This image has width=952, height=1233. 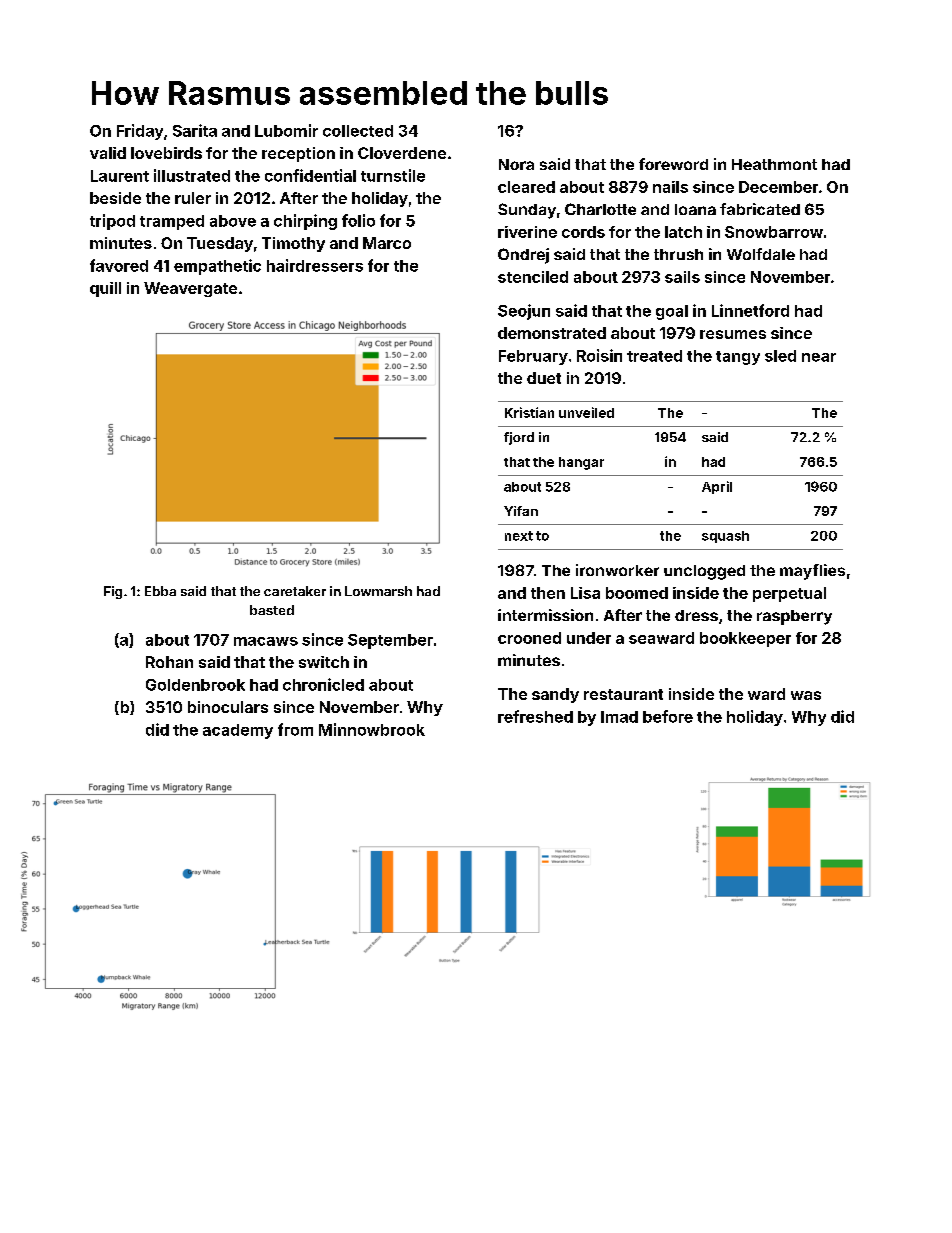 What do you see at coordinates (105, 289) in the image?
I see `quill` at bounding box center [105, 289].
